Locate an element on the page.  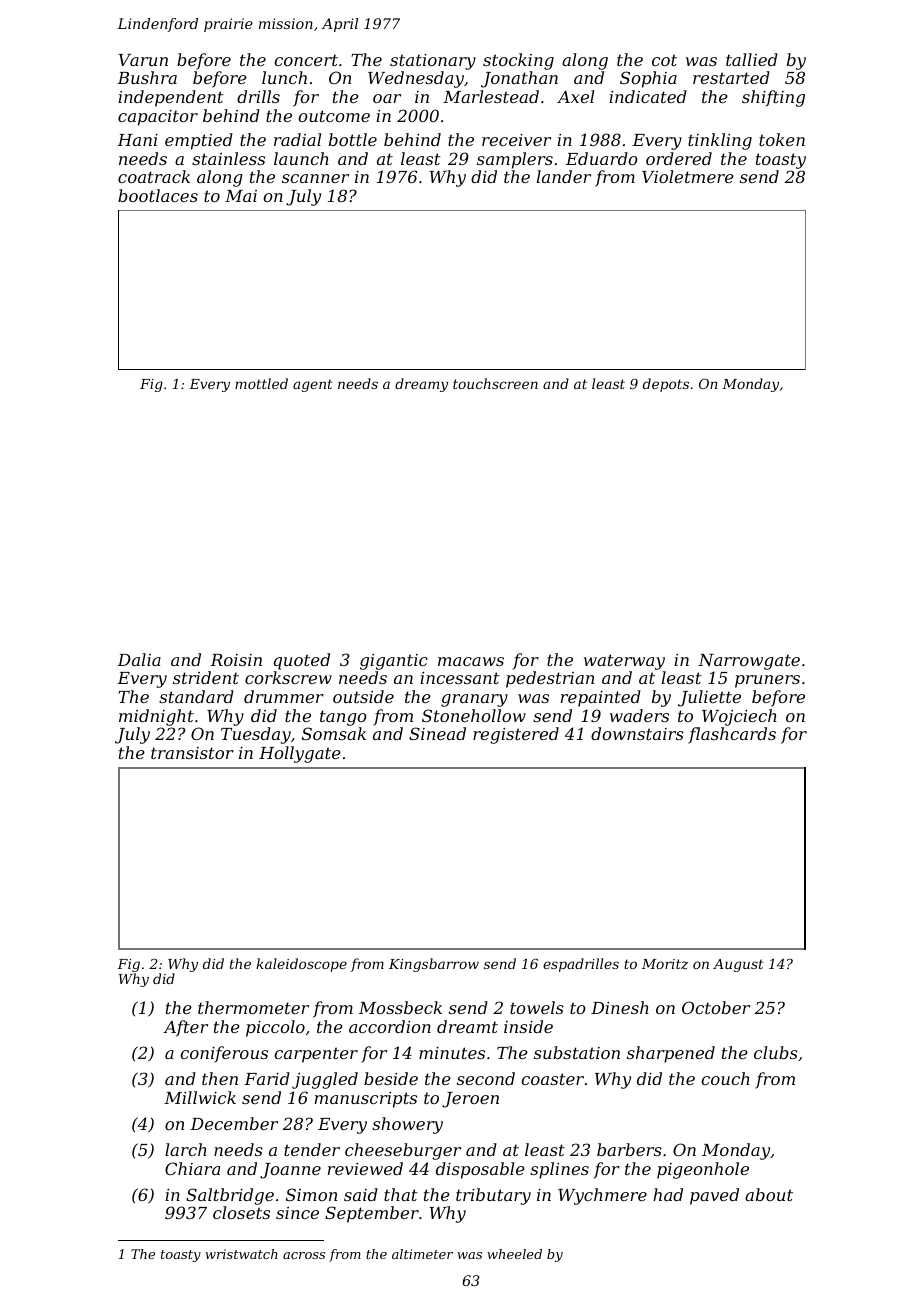
depots is located at coordinates (666, 385).
